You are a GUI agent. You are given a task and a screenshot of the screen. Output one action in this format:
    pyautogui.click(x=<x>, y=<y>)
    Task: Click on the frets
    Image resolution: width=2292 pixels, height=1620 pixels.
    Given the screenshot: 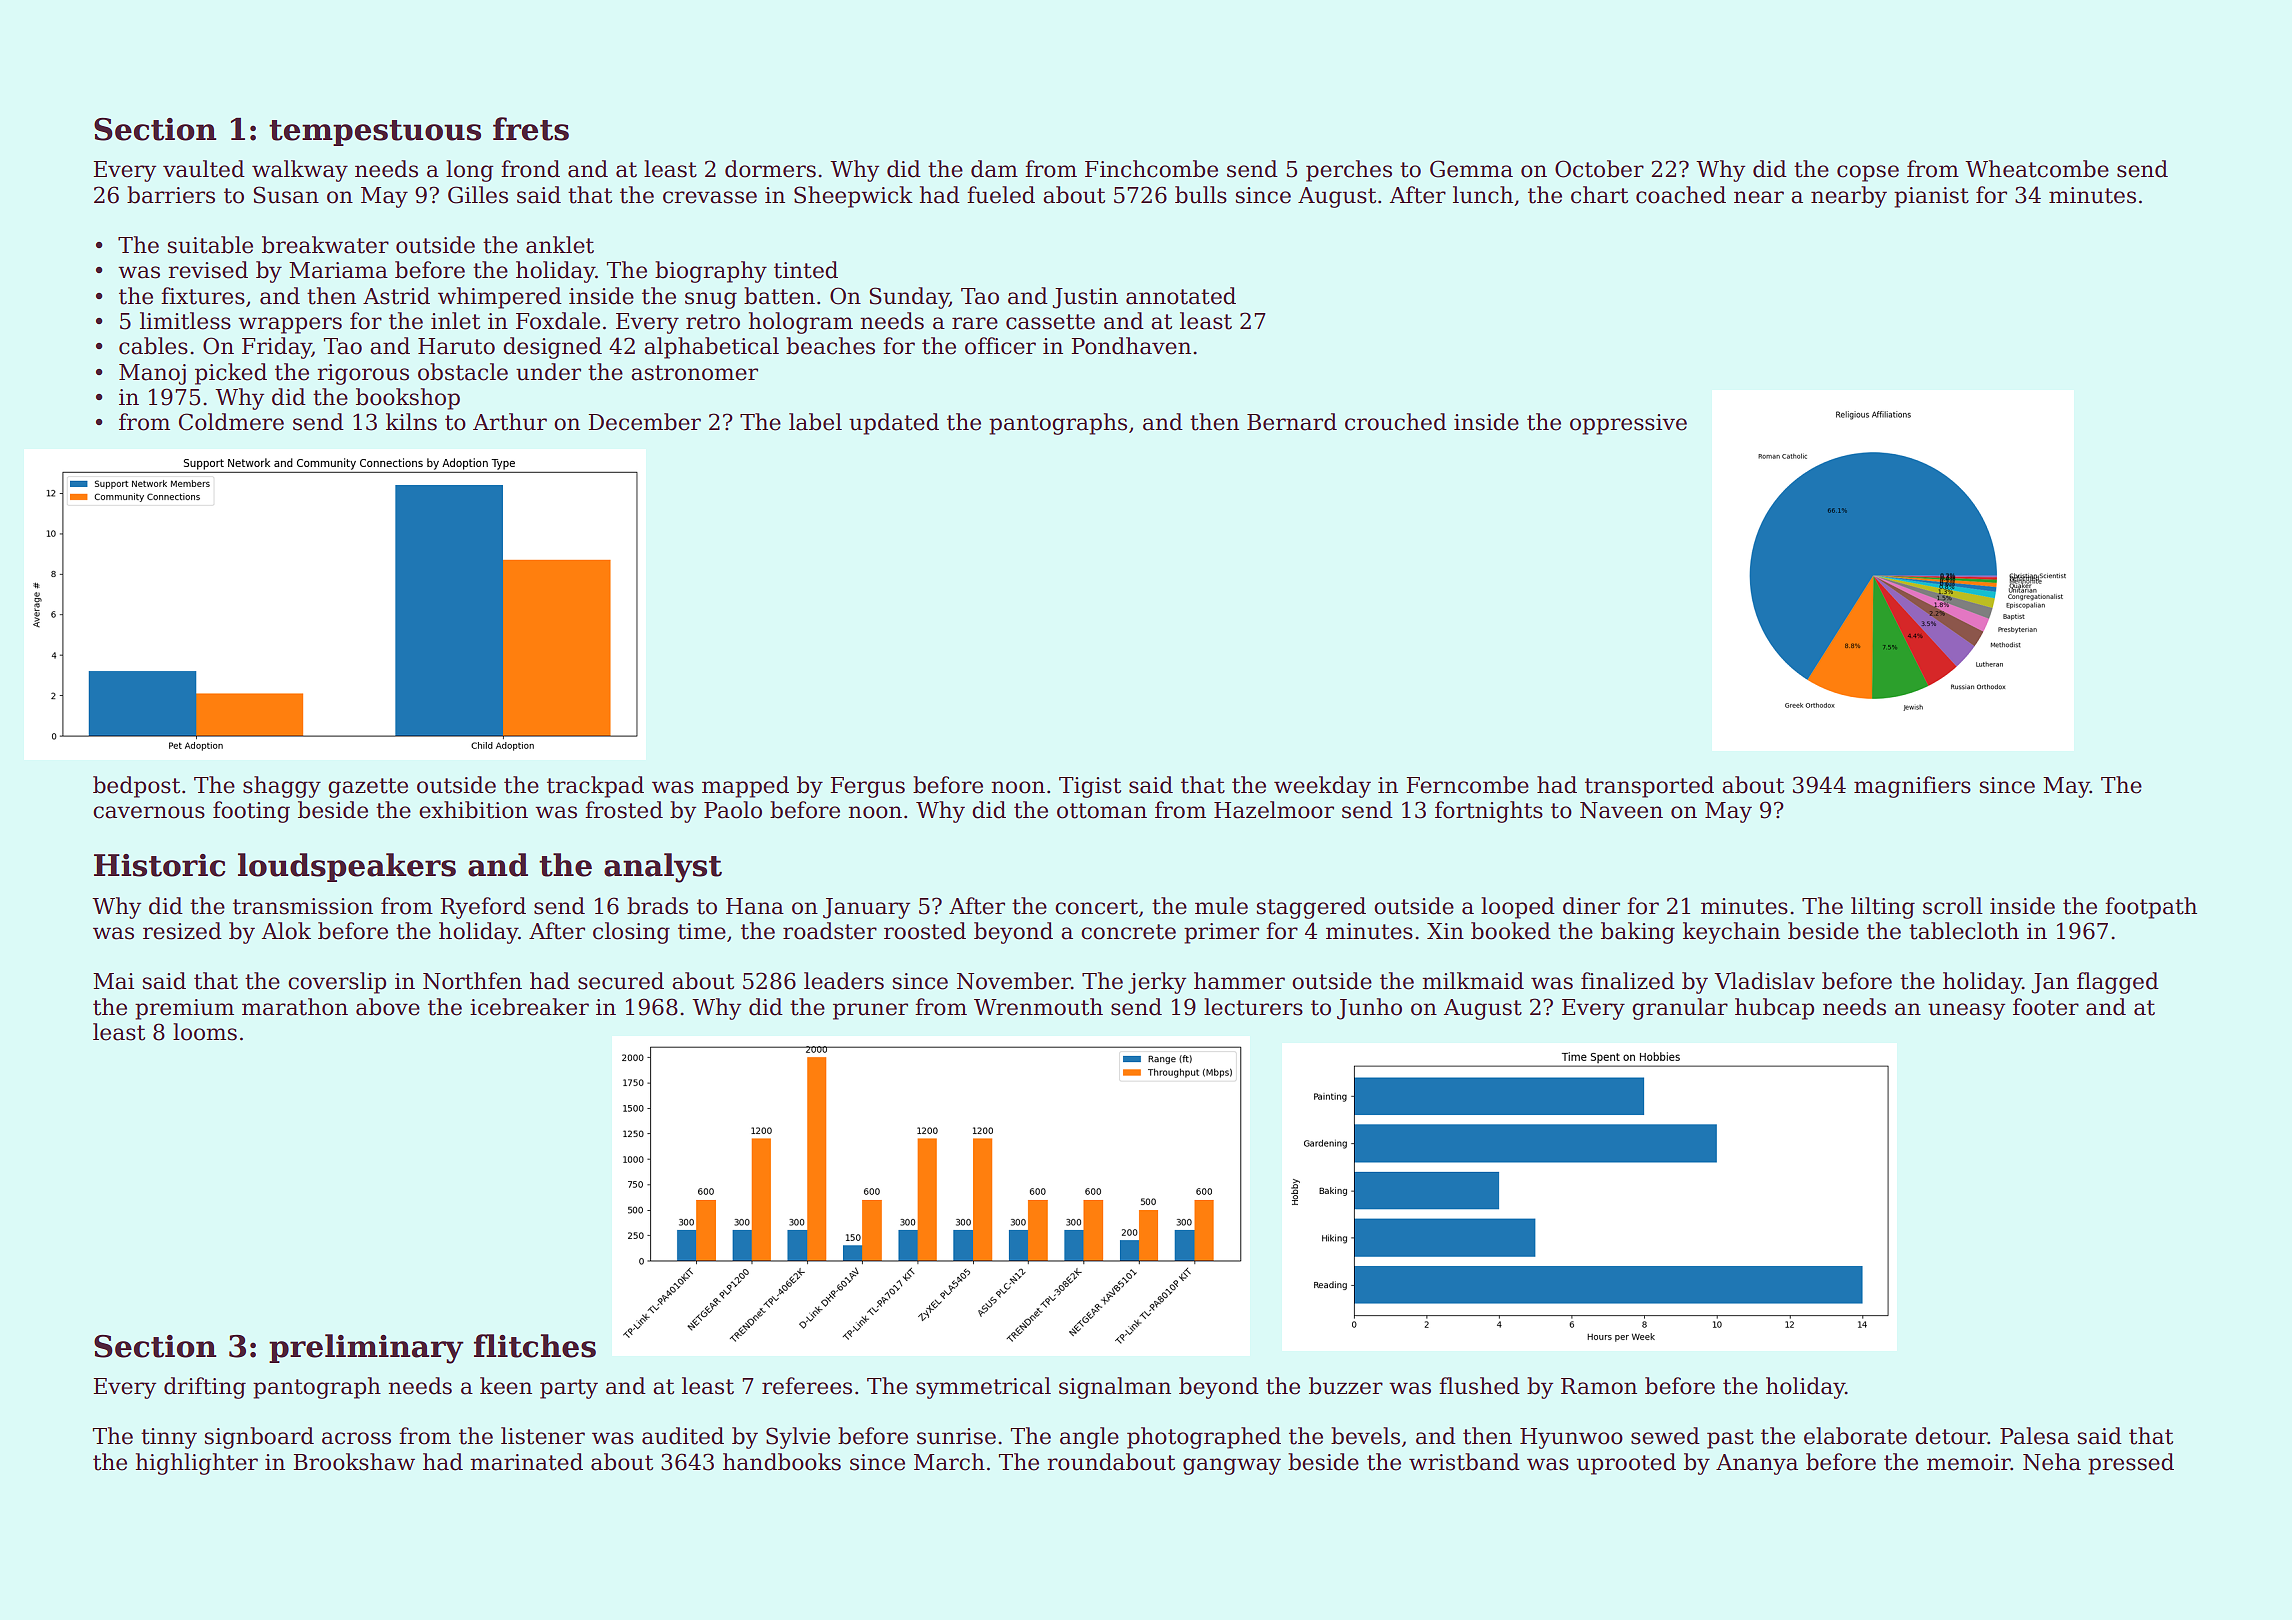 What is the action you would take?
    pyautogui.click(x=531, y=129)
